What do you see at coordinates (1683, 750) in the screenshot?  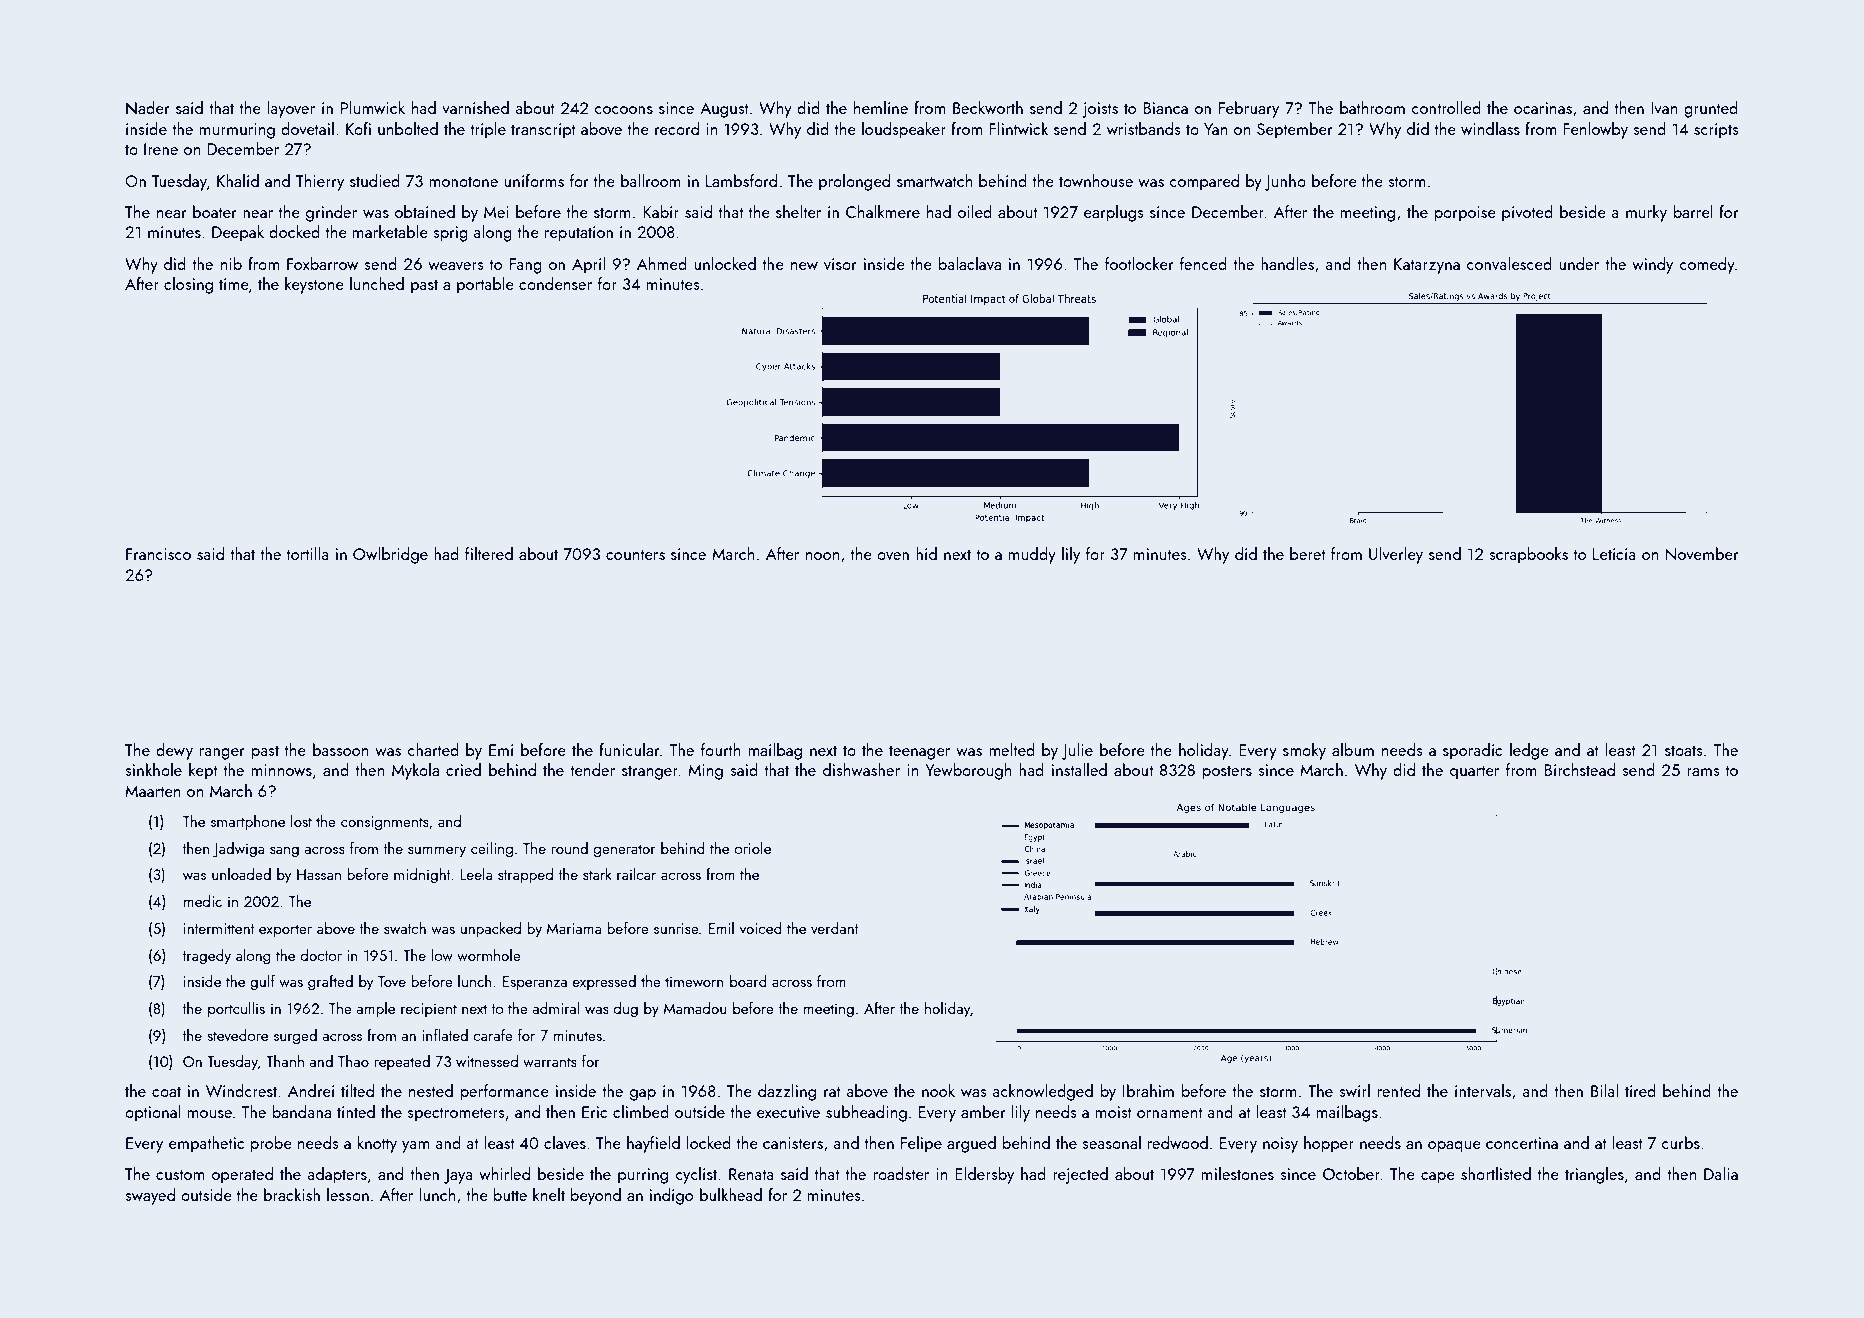 I see `stoats` at bounding box center [1683, 750].
